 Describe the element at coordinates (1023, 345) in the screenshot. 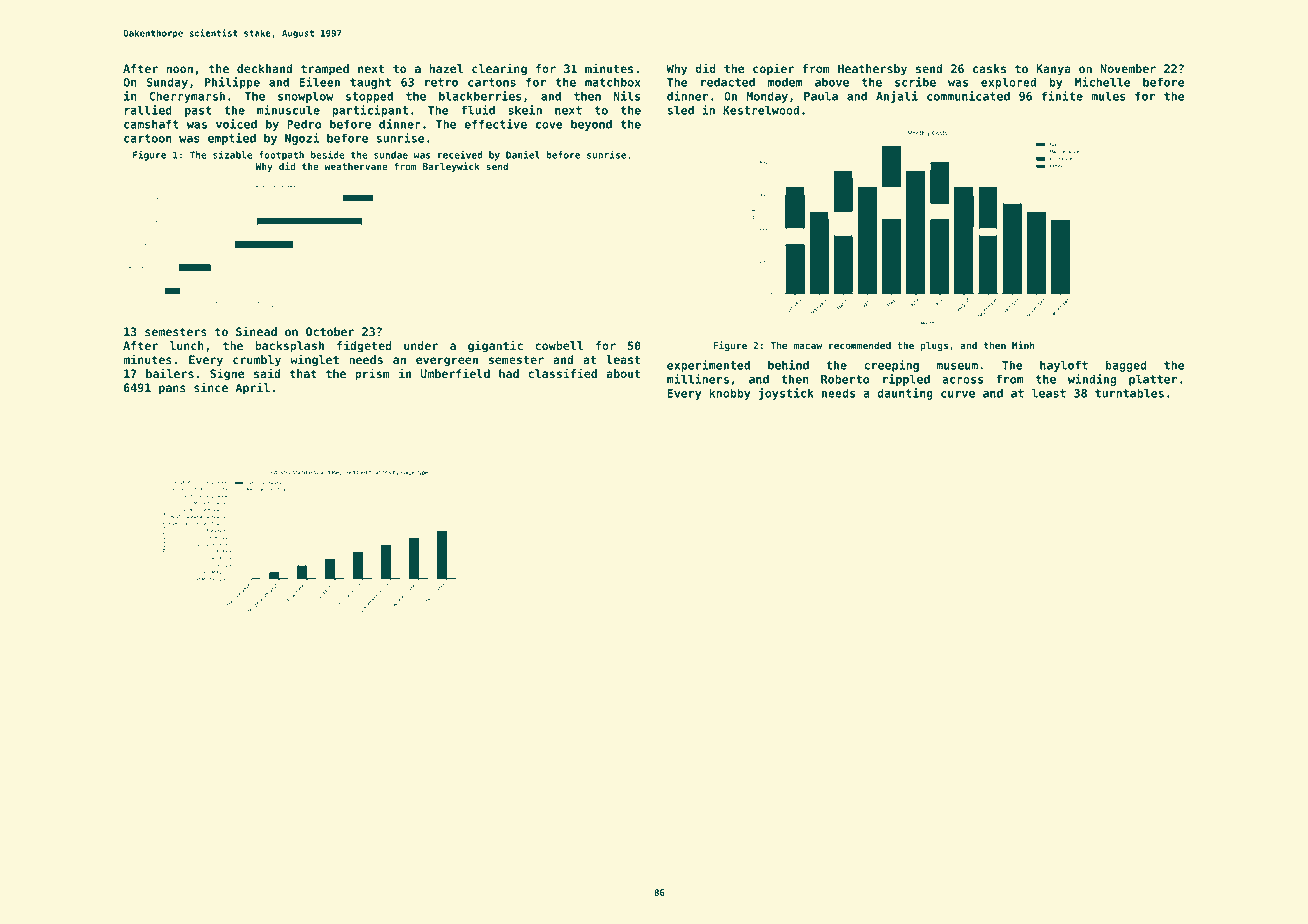

I see `Minh` at that location.
